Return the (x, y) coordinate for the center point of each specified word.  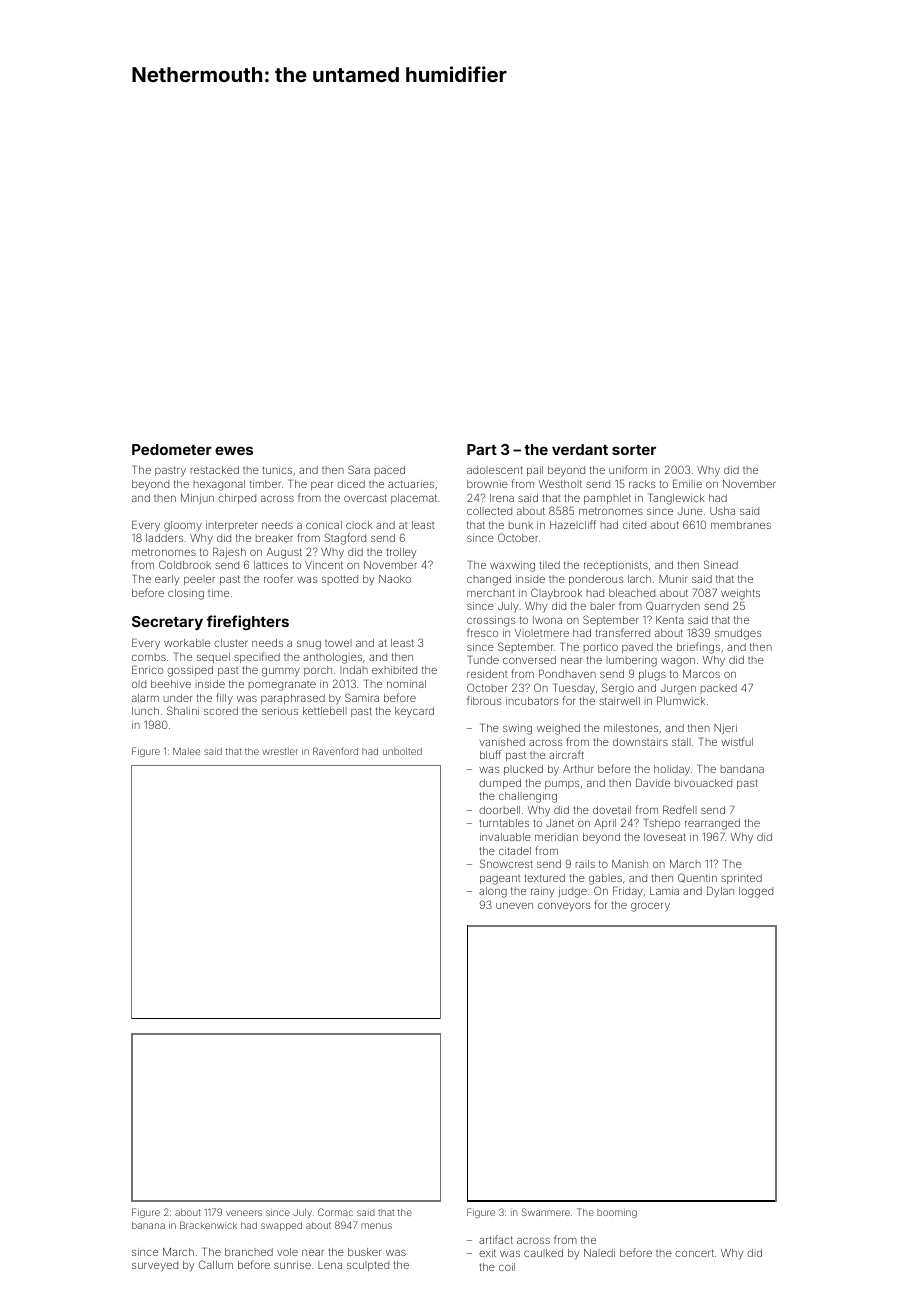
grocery (650, 907)
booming (617, 1213)
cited (634, 525)
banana (148, 1225)
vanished (502, 742)
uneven (514, 906)
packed (719, 689)
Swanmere (546, 1212)
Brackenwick (208, 1225)
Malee (186, 751)
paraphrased (293, 699)
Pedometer (172, 449)
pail (535, 471)
